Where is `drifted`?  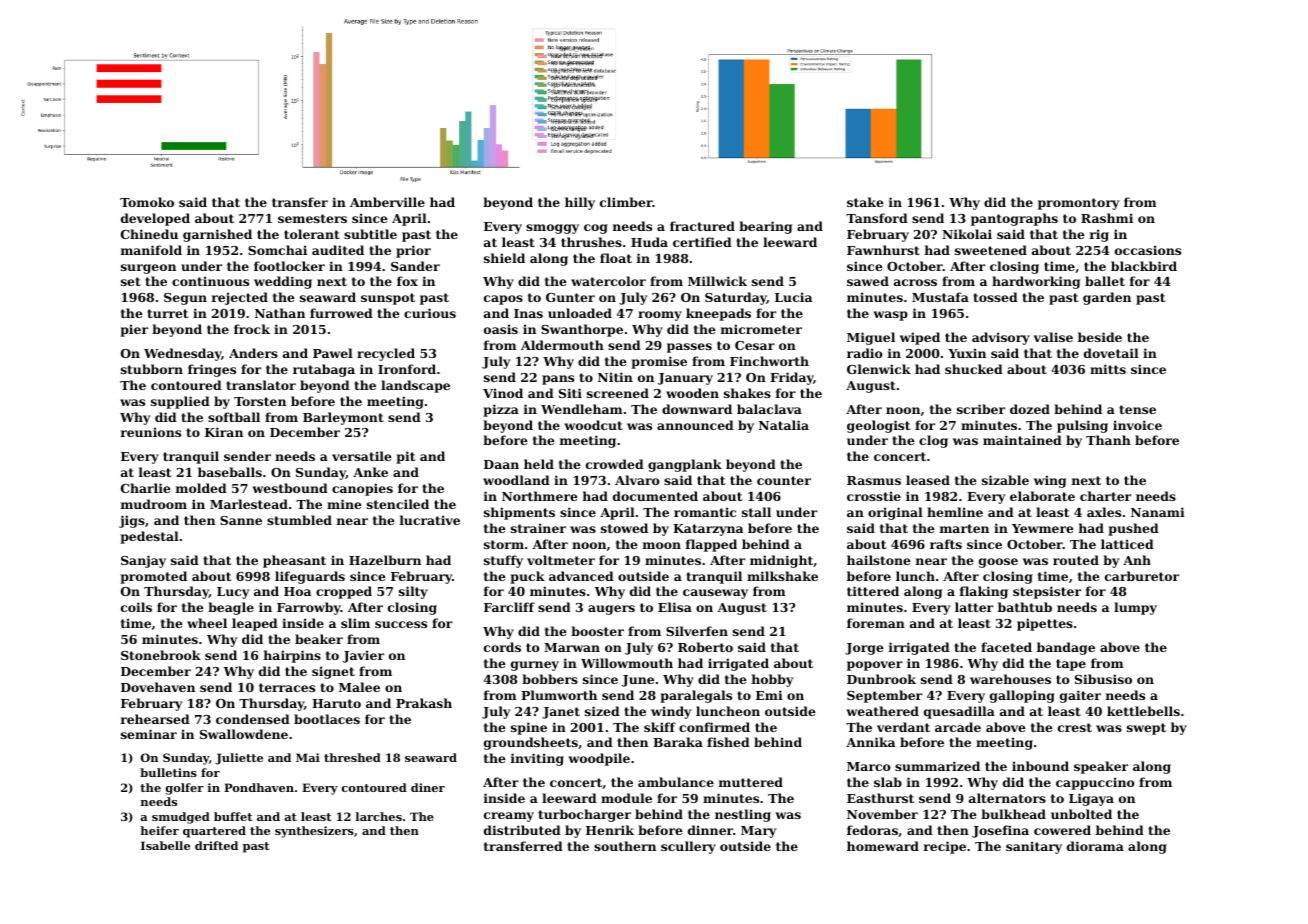 drifted is located at coordinates (216, 845).
